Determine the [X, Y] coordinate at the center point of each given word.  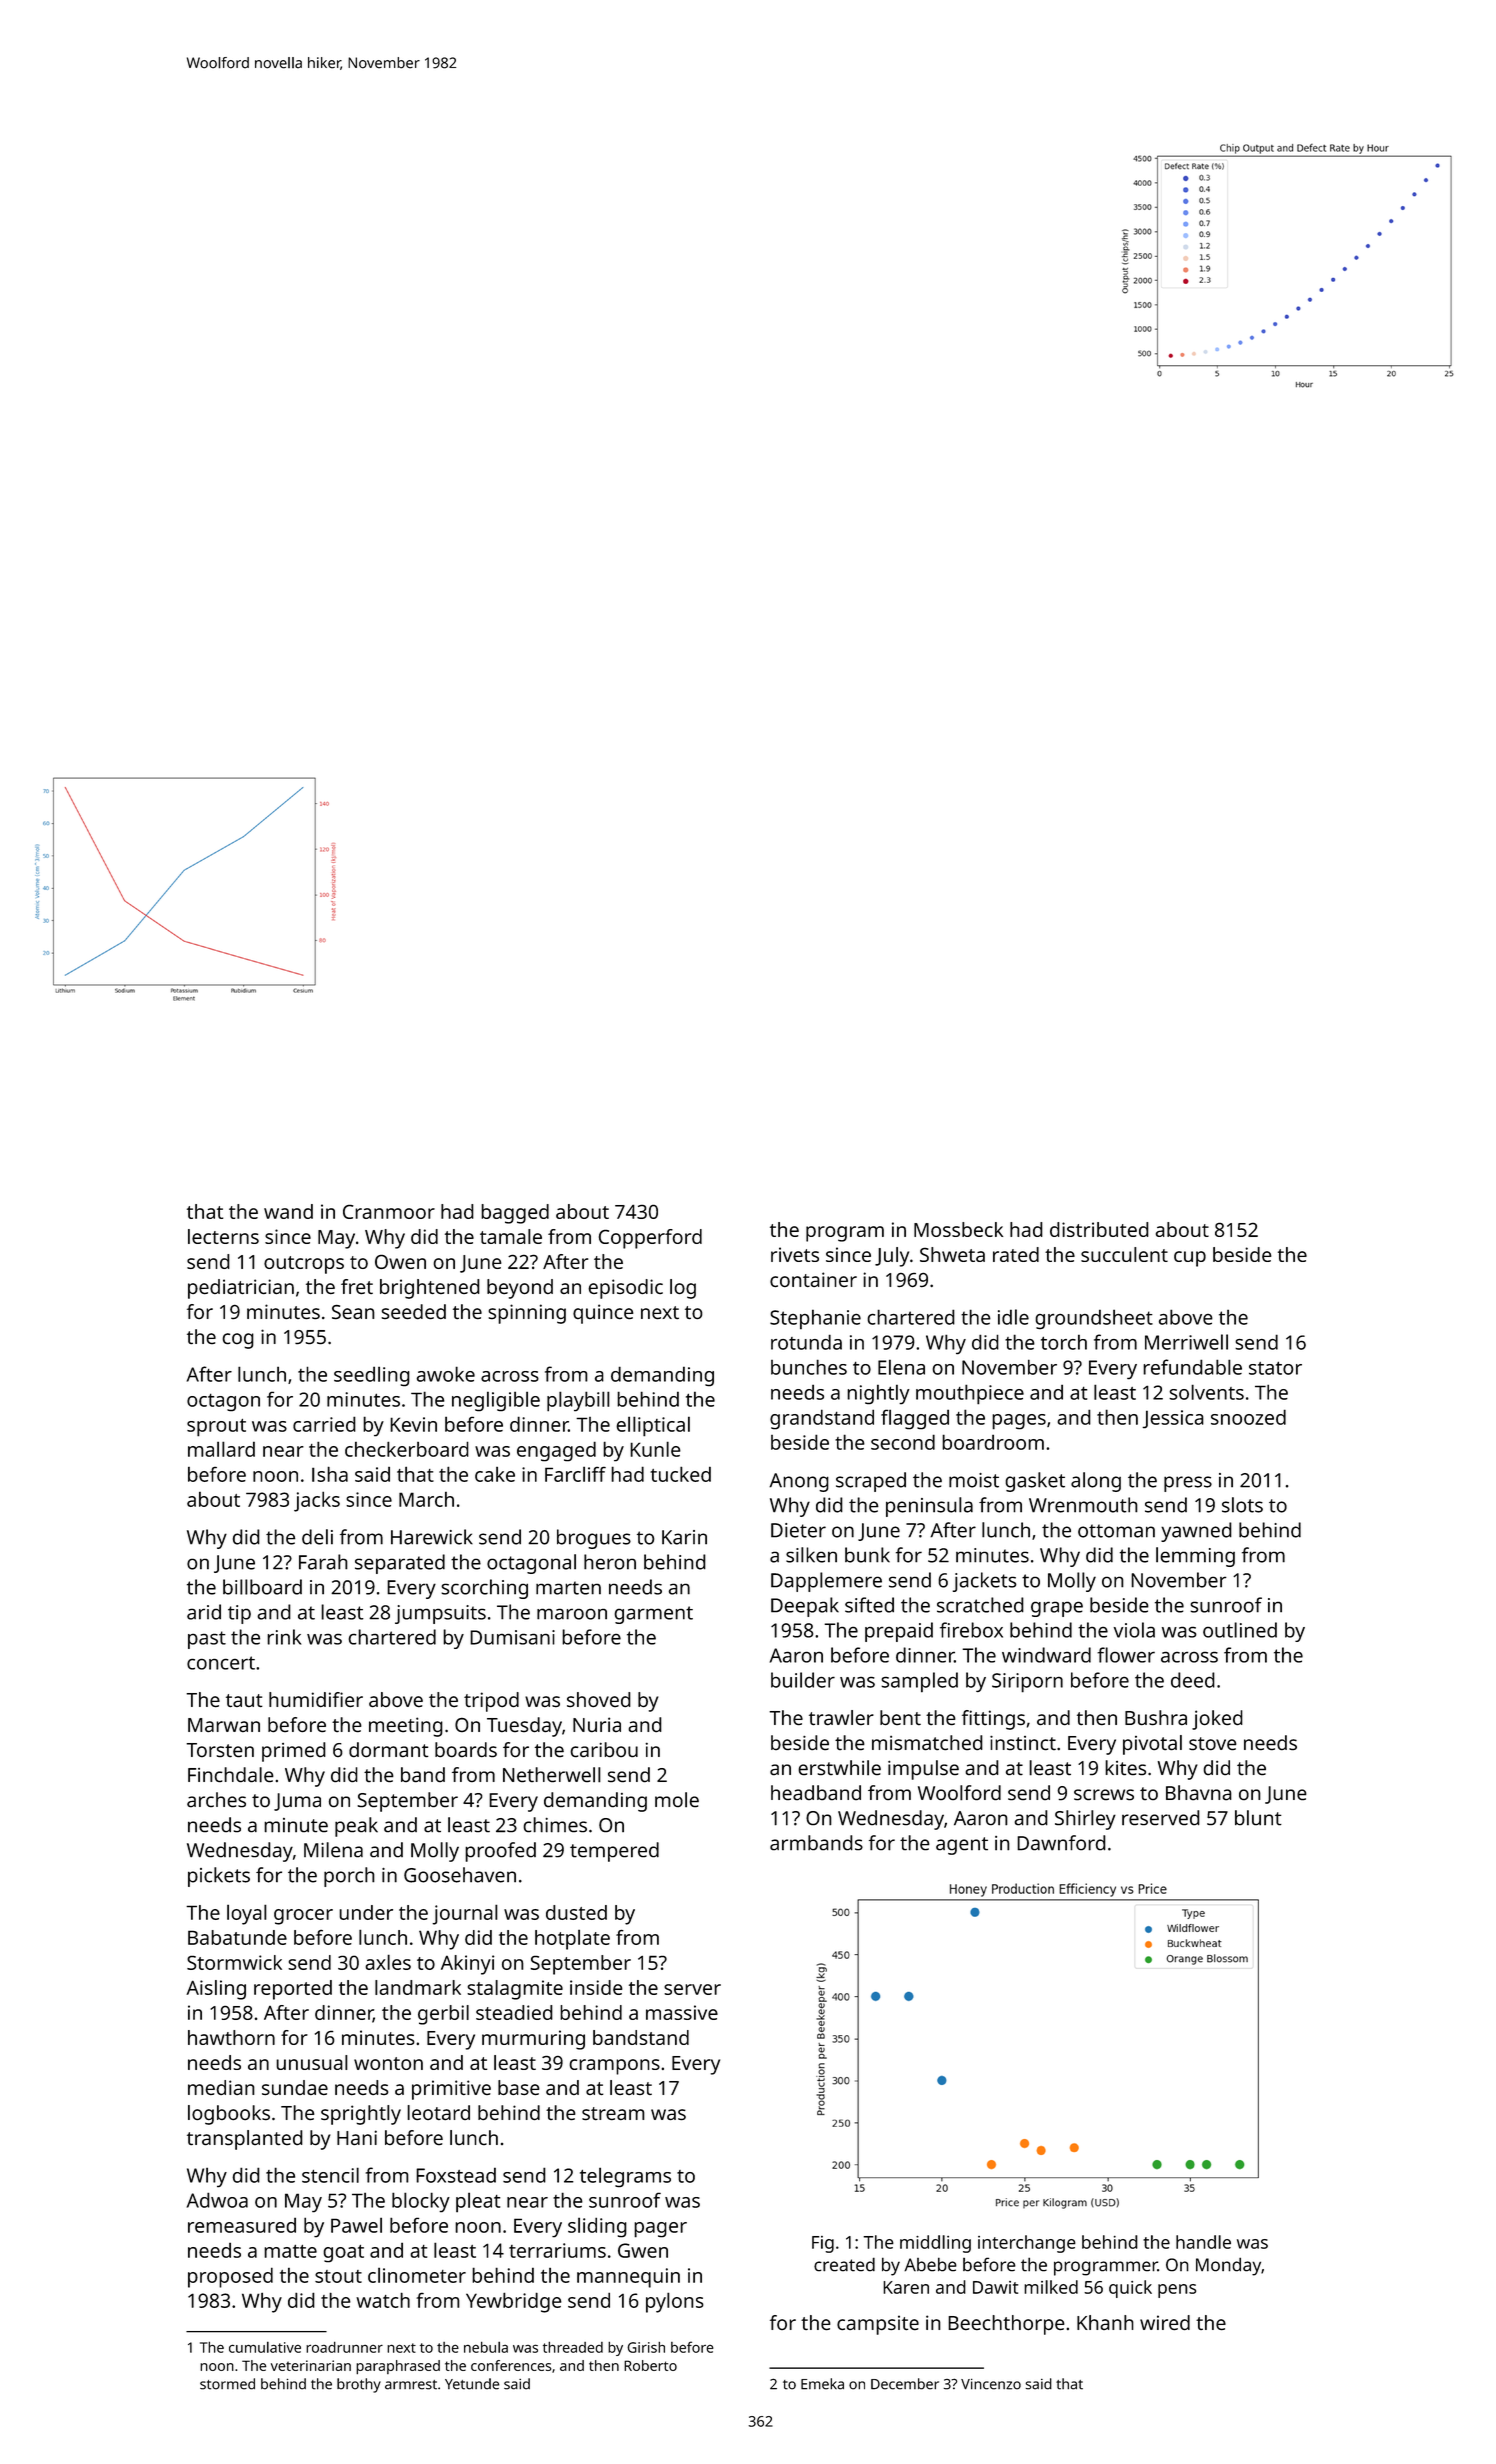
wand [288, 1211]
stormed [227, 2384]
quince [603, 1314]
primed [294, 1752]
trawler [841, 1717]
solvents [1206, 1392]
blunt [1258, 1818]
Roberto [650, 2365]
